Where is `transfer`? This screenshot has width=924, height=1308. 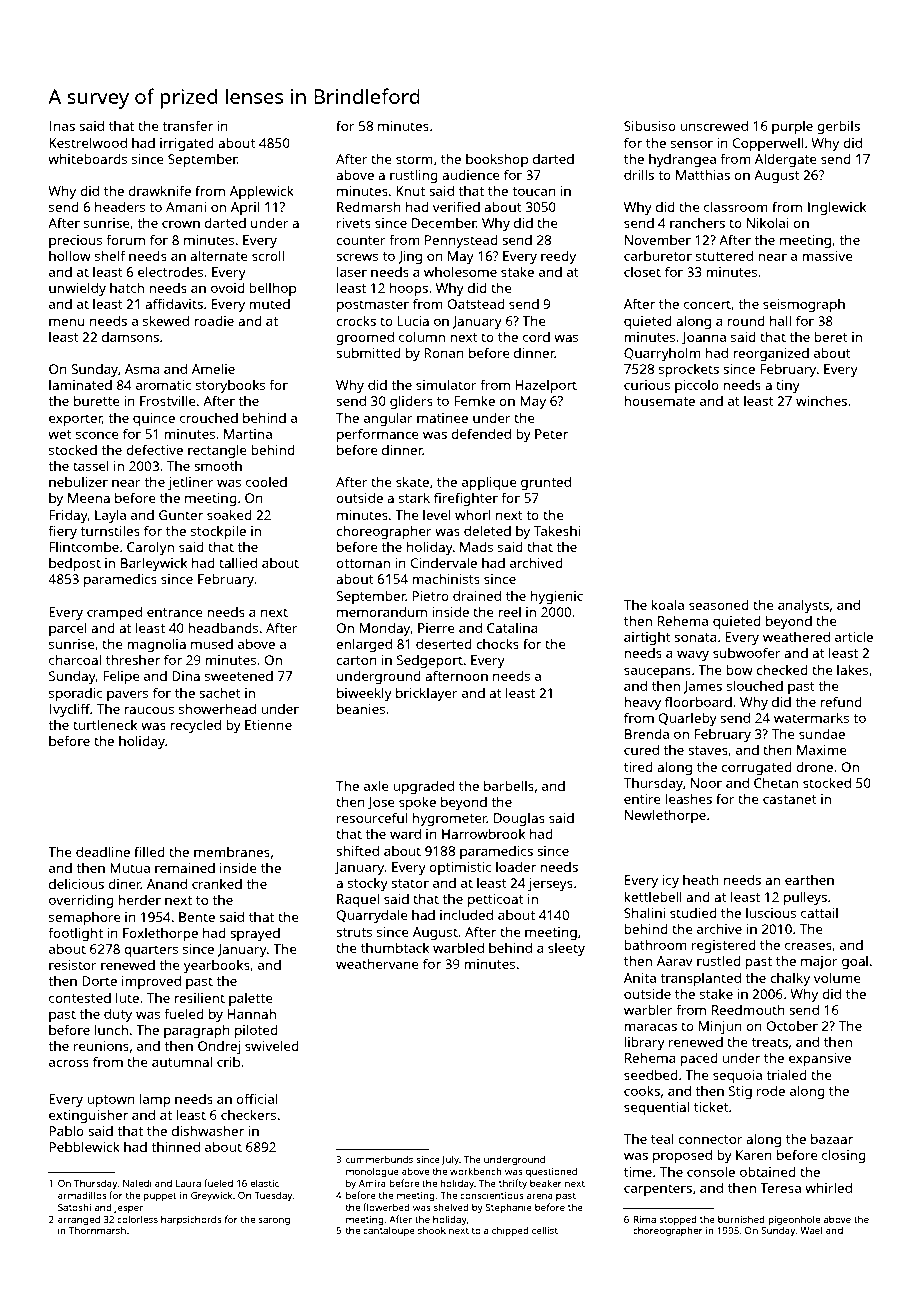 transfer is located at coordinates (187, 125).
